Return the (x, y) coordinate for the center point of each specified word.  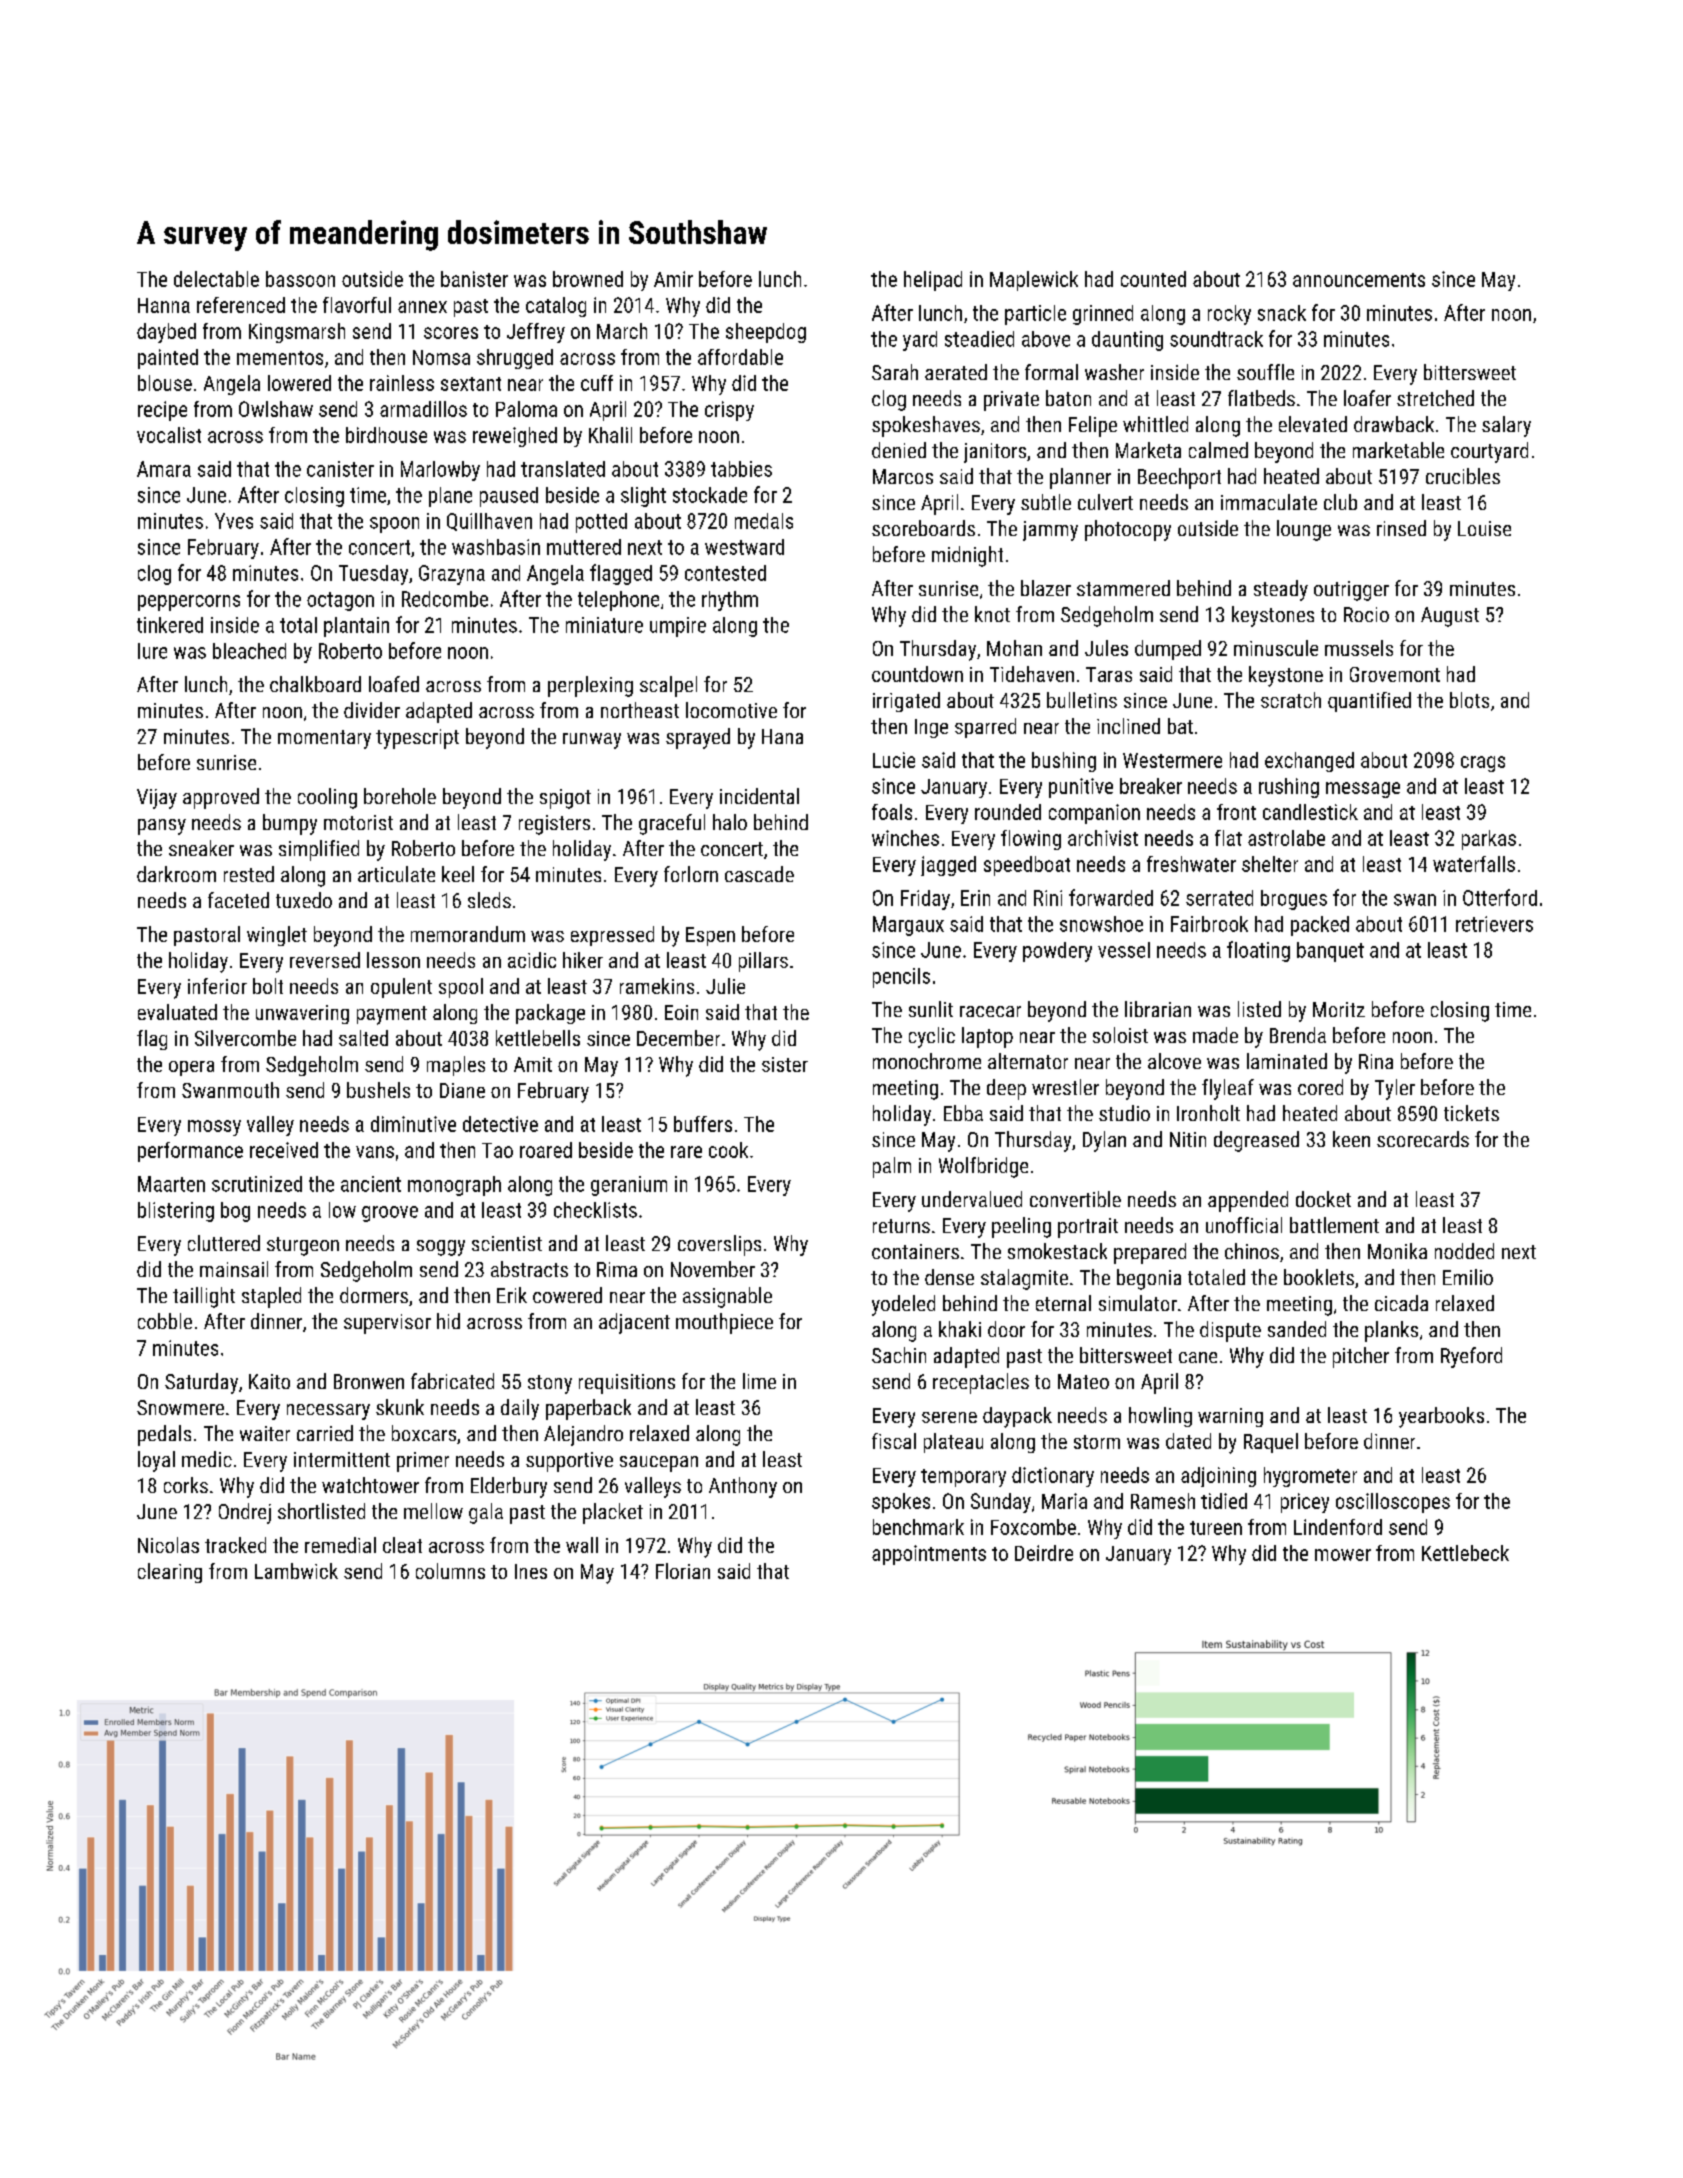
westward (744, 547)
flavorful (357, 305)
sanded (1297, 1329)
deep (1006, 1089)
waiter (265, 1433)
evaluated (177, 1012)
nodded (1464, 1251)
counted (1153, 279)
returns (901, 1226)
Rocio (1366, 614)
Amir (673, 279)
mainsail (234, 1269)
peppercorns (189, 603)
